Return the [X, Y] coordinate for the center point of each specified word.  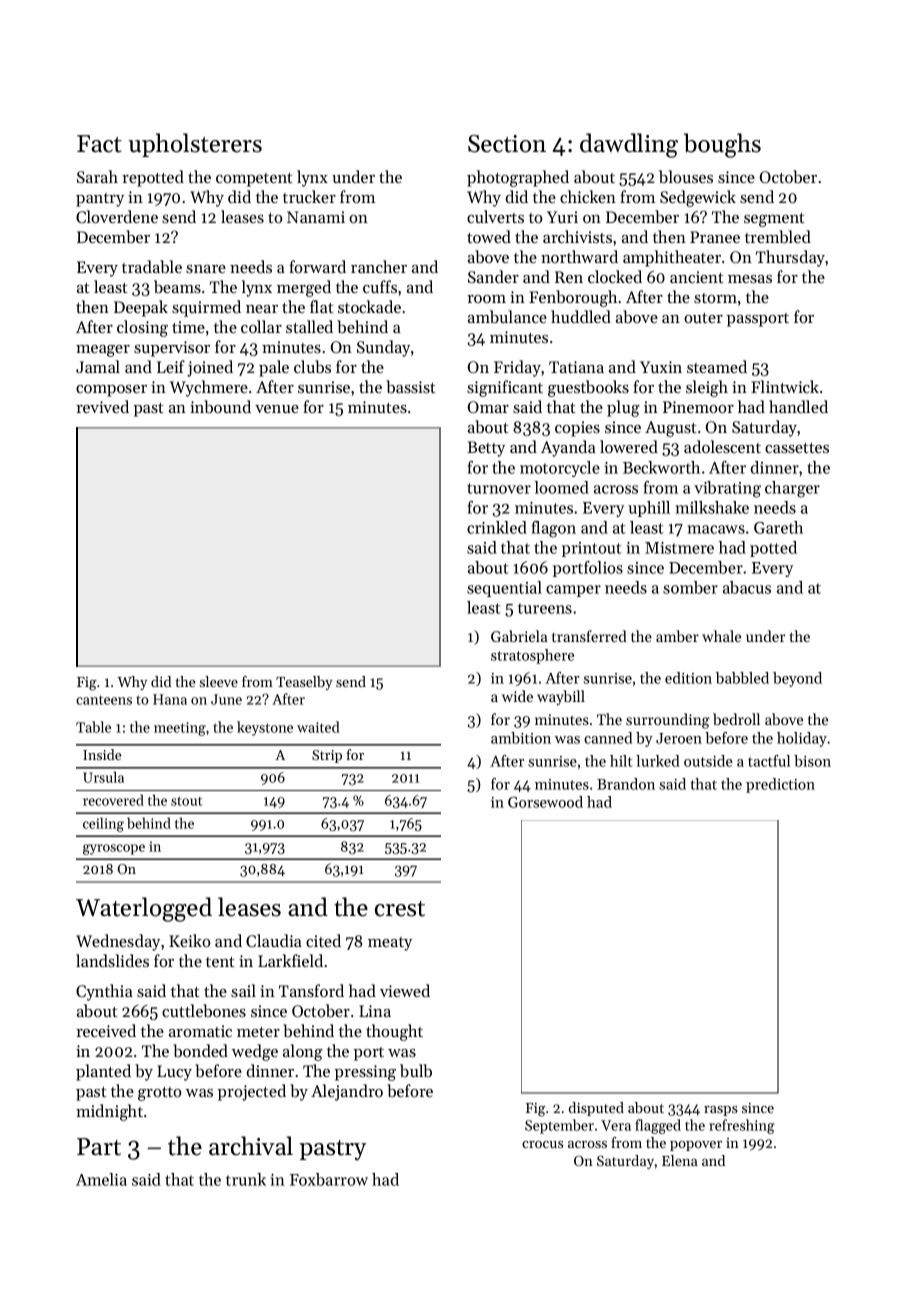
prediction [780, 785]
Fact [99, 144]
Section [507, 144]
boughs [722, 145]
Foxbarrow [329, 1179]
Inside [102, 754]
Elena [680, 1160]
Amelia [101, 1179]
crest [400, 909]
